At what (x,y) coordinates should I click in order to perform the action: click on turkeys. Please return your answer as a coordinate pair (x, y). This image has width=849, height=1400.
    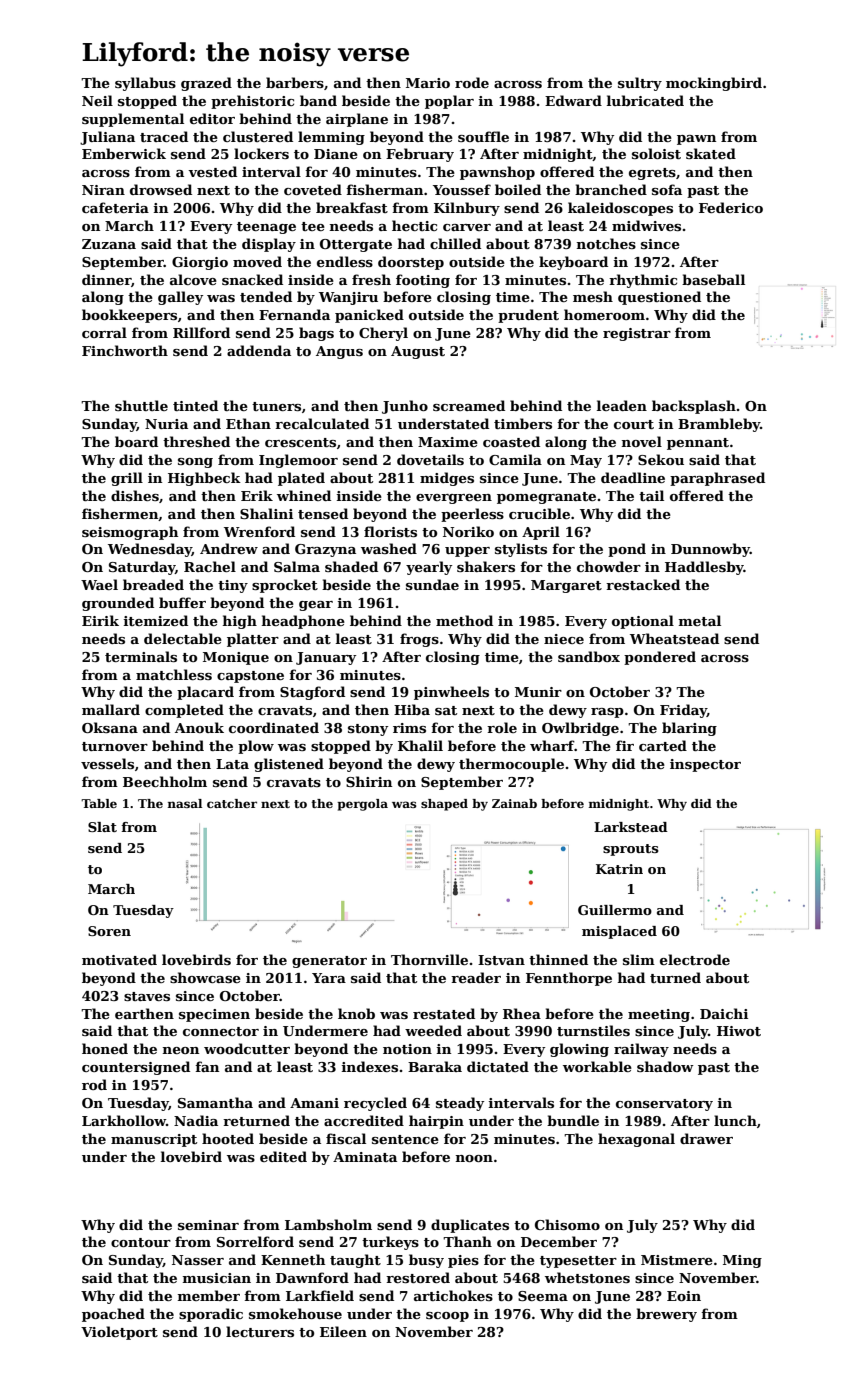
    Looking at the image, I should click on (390, 1243).
